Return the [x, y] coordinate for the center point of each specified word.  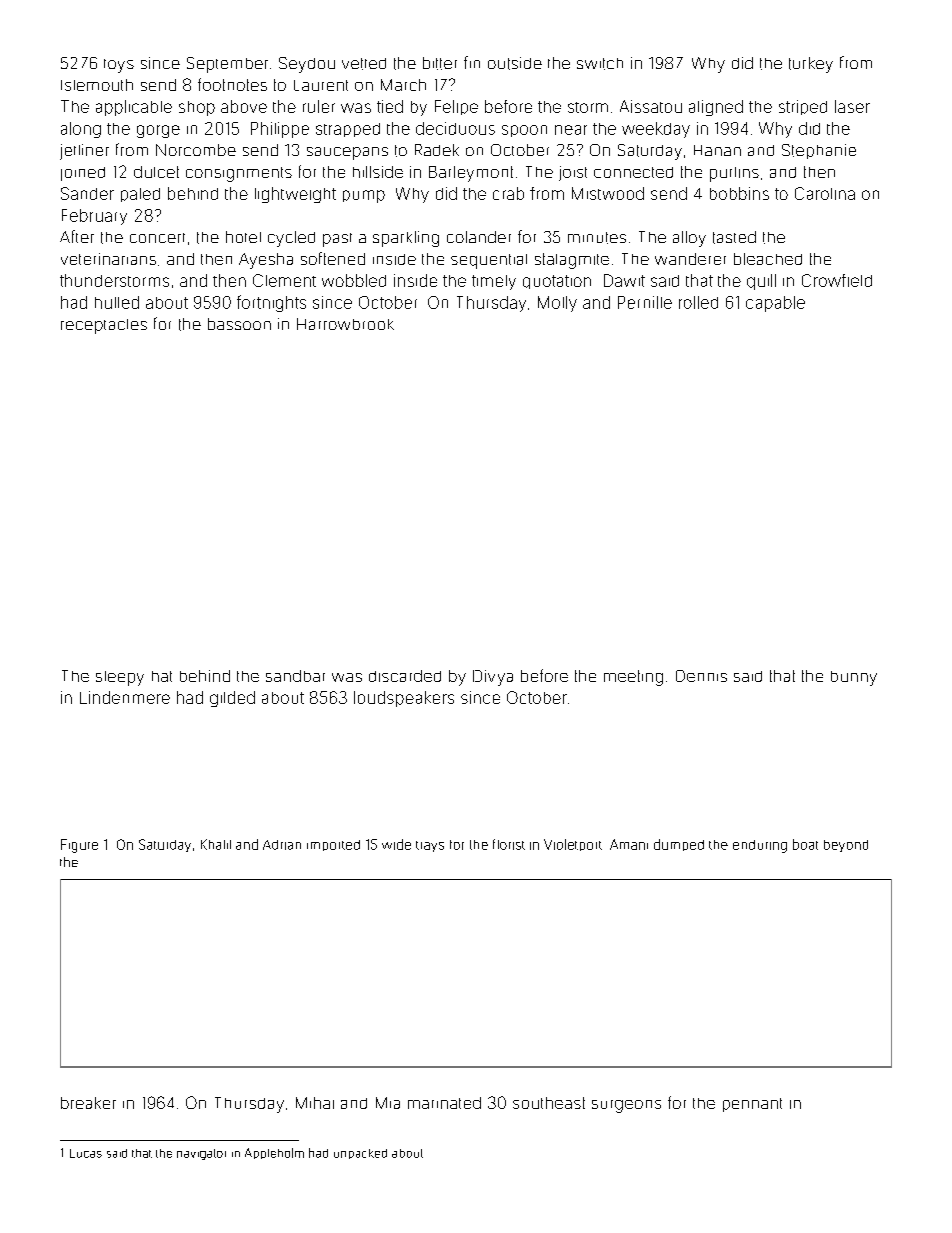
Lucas [86, 1153]
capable [775, 304]
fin [472, 62]
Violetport [573, 845]
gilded [232, 699]
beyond [846, 846]
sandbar [295, 676]
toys [119, 66]
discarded [405, 676]
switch [600, 64]
